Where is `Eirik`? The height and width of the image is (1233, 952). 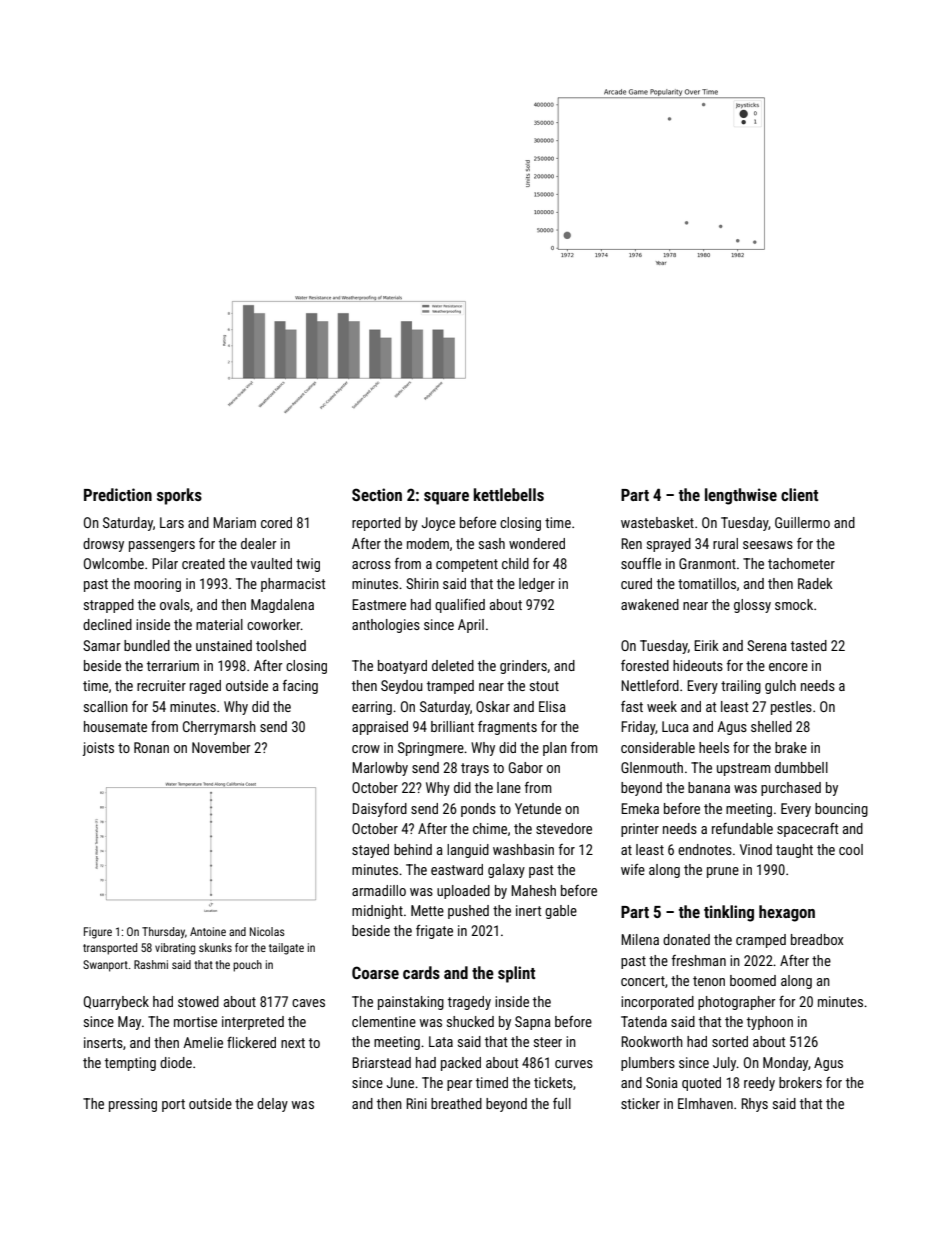
Eirik is located at coordinates (706, 645).
